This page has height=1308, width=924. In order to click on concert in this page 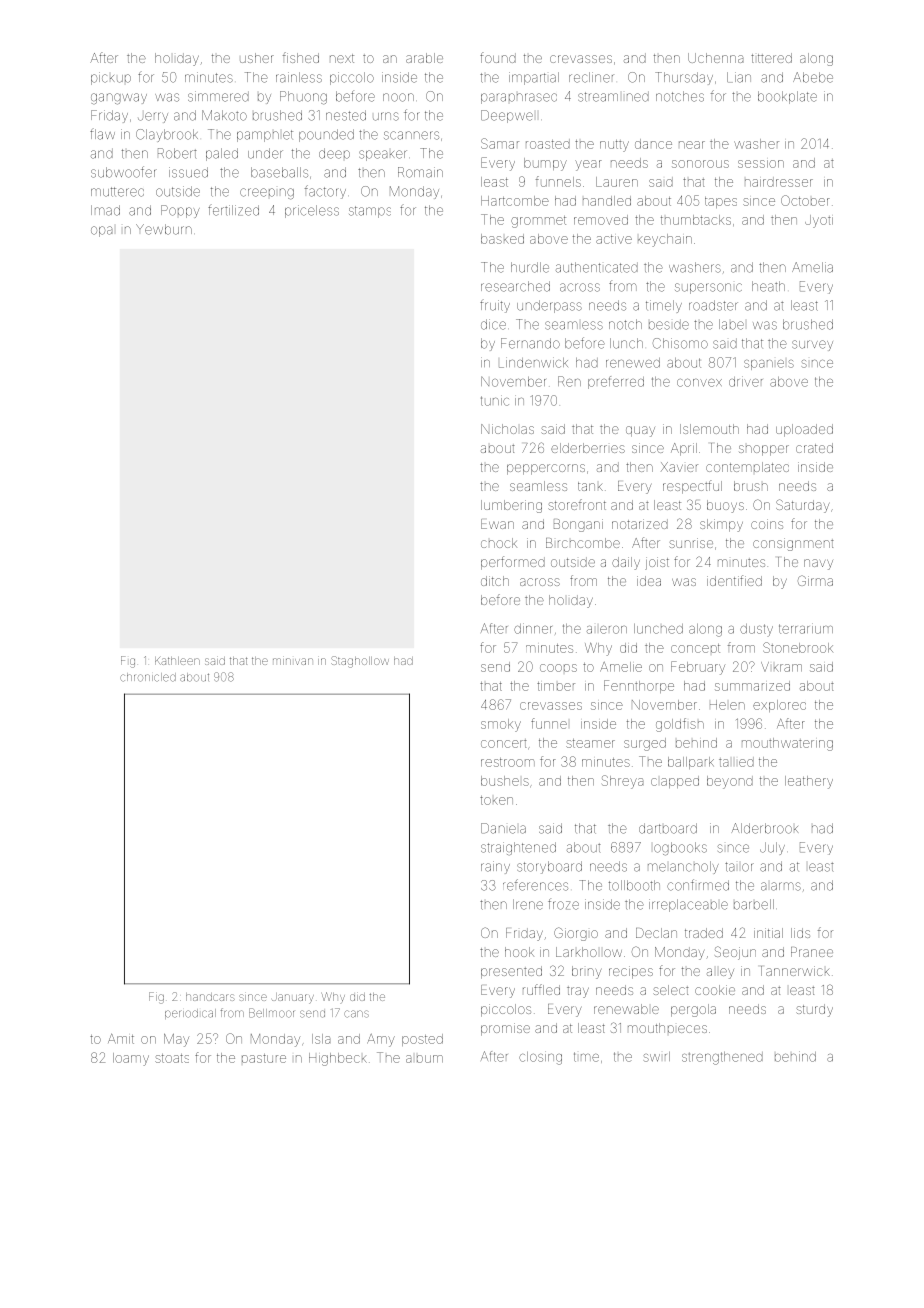, I will do `click(504, 743)`.
